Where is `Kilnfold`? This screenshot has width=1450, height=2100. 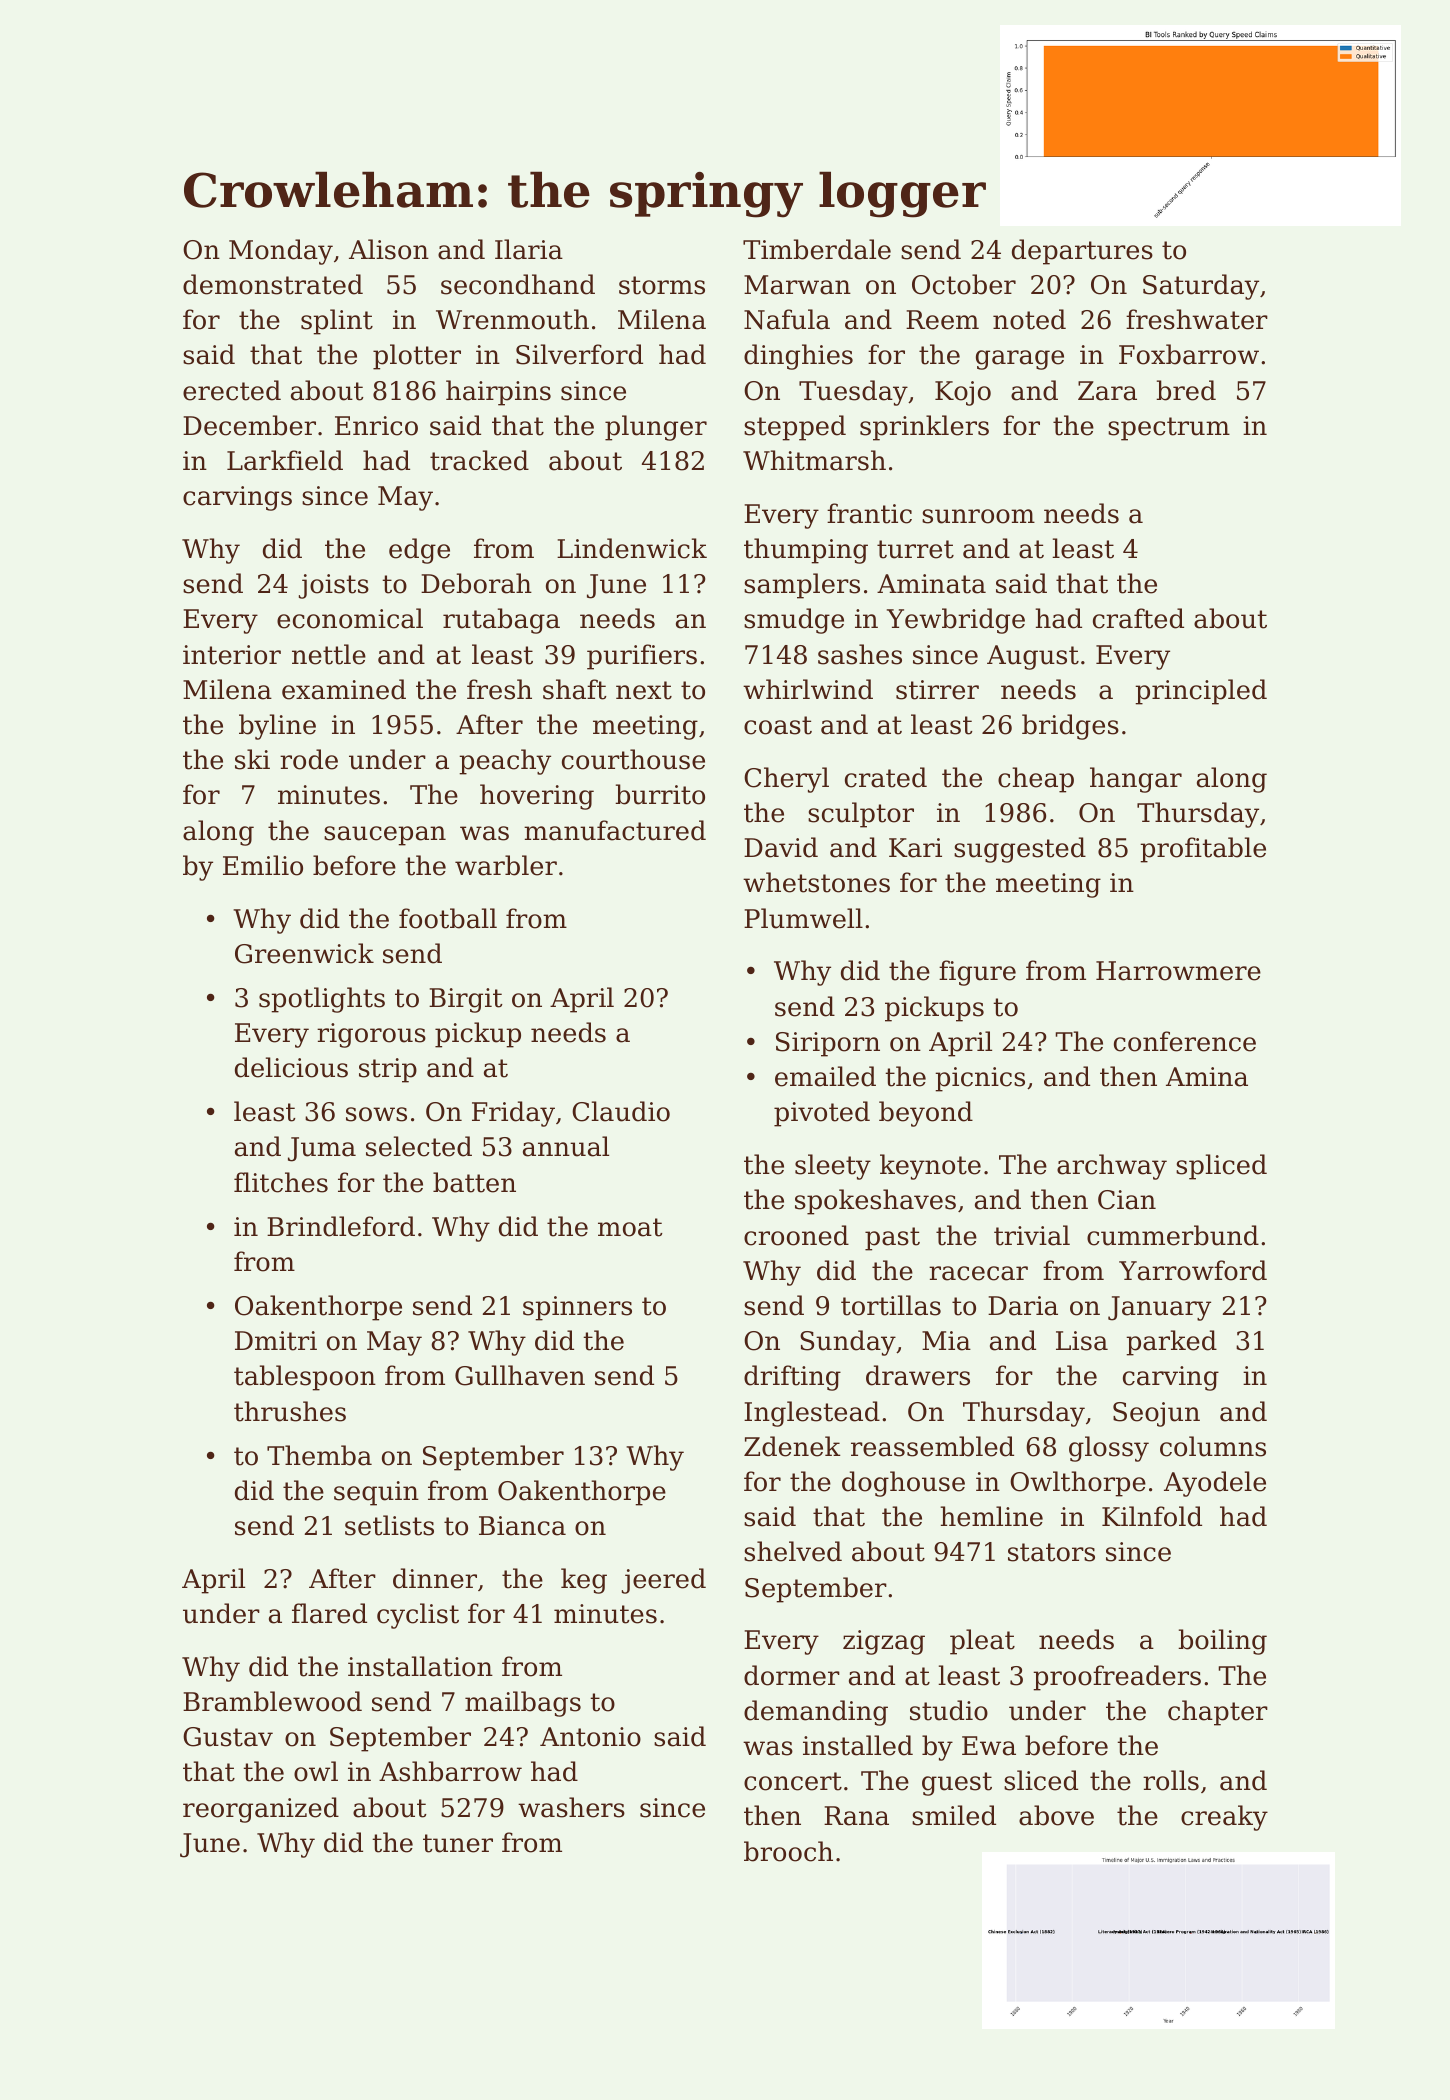 Kilnfold is located at coordinates (1152, 1516).
